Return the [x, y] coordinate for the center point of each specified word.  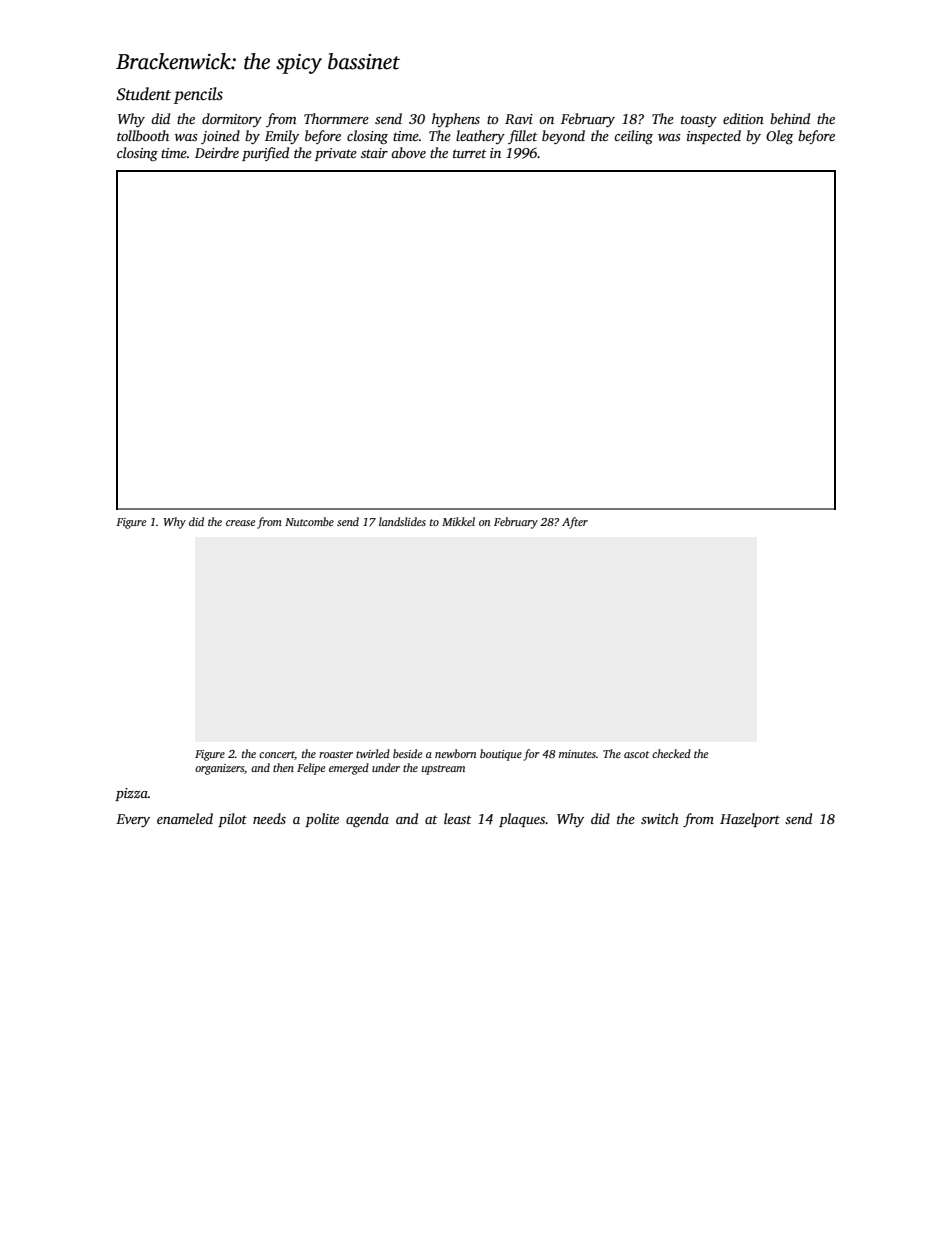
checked [671, 753]
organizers [219, 769]
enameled [185, 818]
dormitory [232, 120]
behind [790, 118]
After [575, 523]
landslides [402, 521]
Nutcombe [309, 521]
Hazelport [750, 820]
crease [240, 523]
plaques [522, 820]
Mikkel [458, 521]
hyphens [456, 120]
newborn [455, 753]
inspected [714, 137]
